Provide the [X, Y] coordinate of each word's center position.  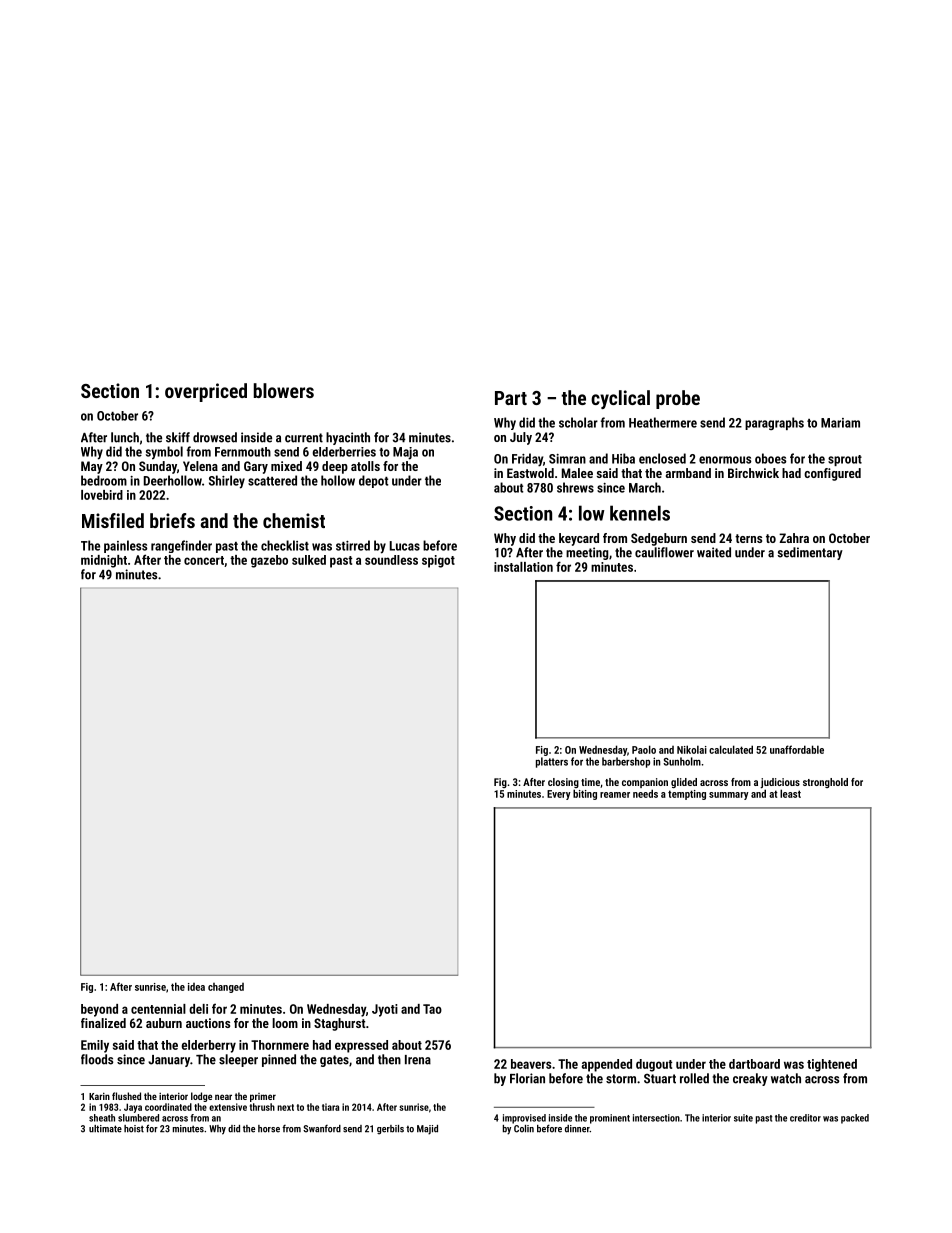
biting [585, 794]
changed [226, 988]
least [790, 793]
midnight [104, 561]
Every [559, 795]
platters [552, 762]
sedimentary [810, 553]
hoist [134, 1129]
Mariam [840, 423]
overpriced [206, 392]
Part [511, 398]
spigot [438, 561]
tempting [687, 795]
